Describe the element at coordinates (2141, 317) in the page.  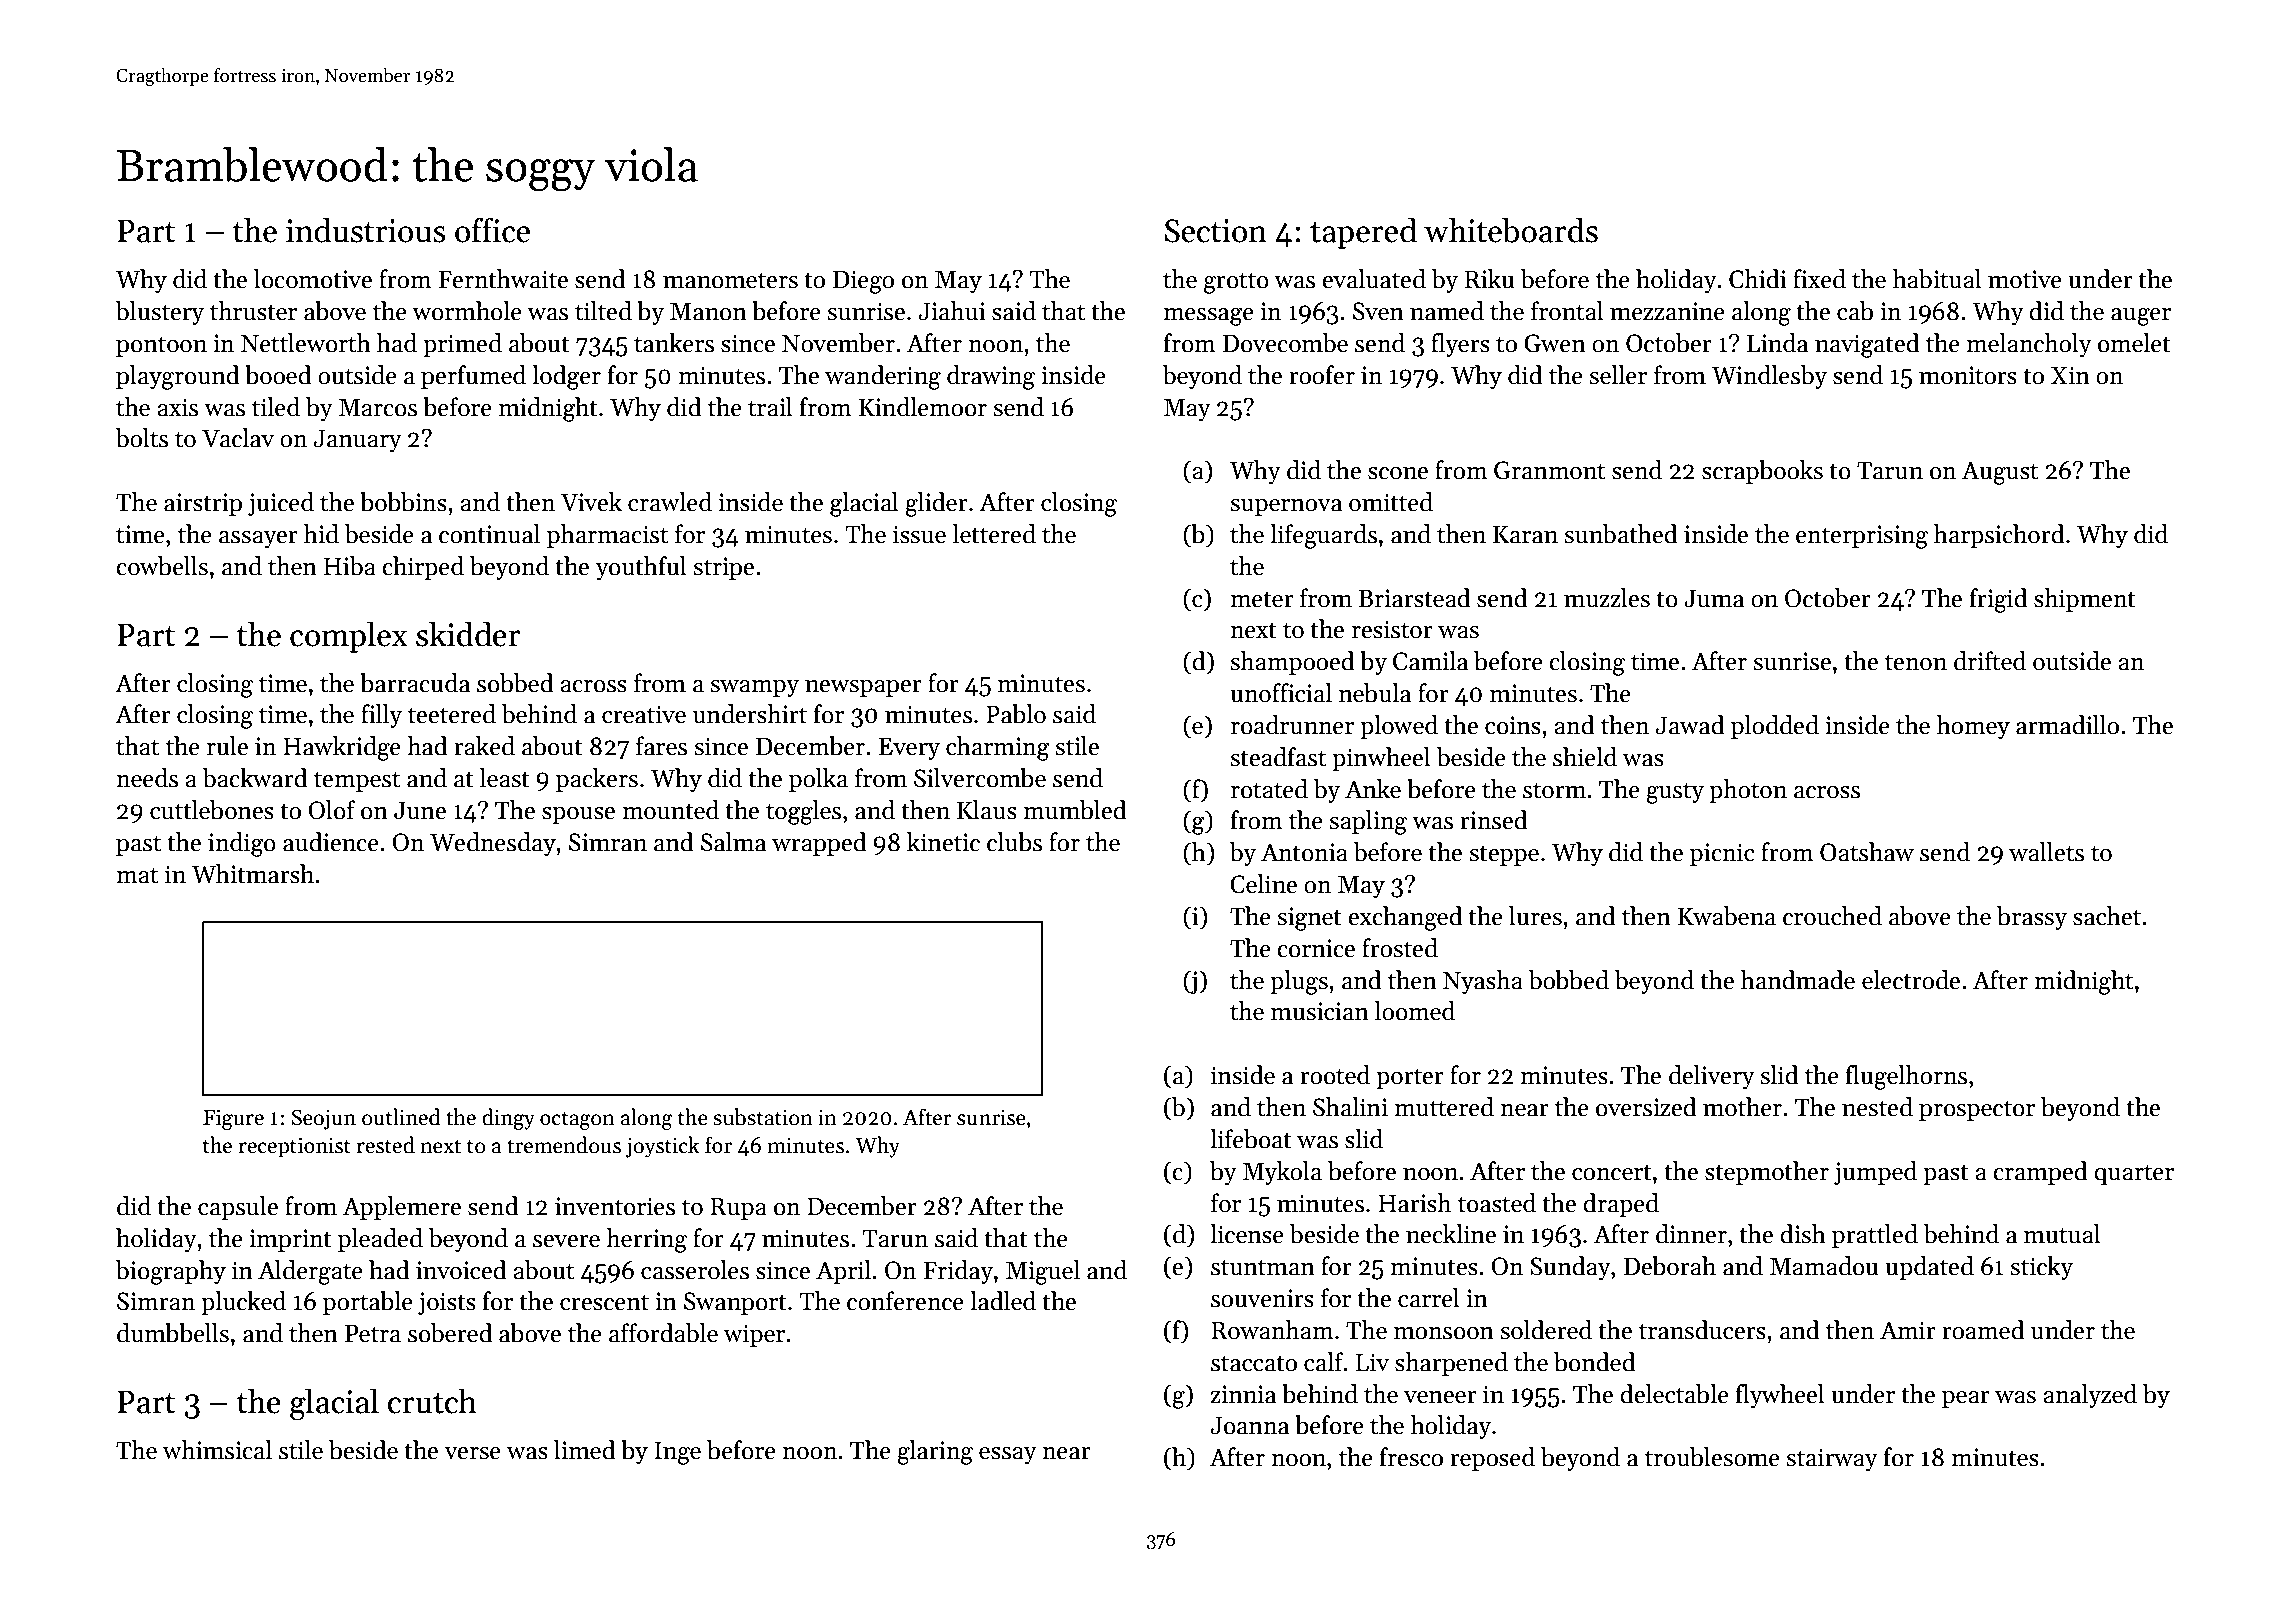
I see `auger` at that location.
